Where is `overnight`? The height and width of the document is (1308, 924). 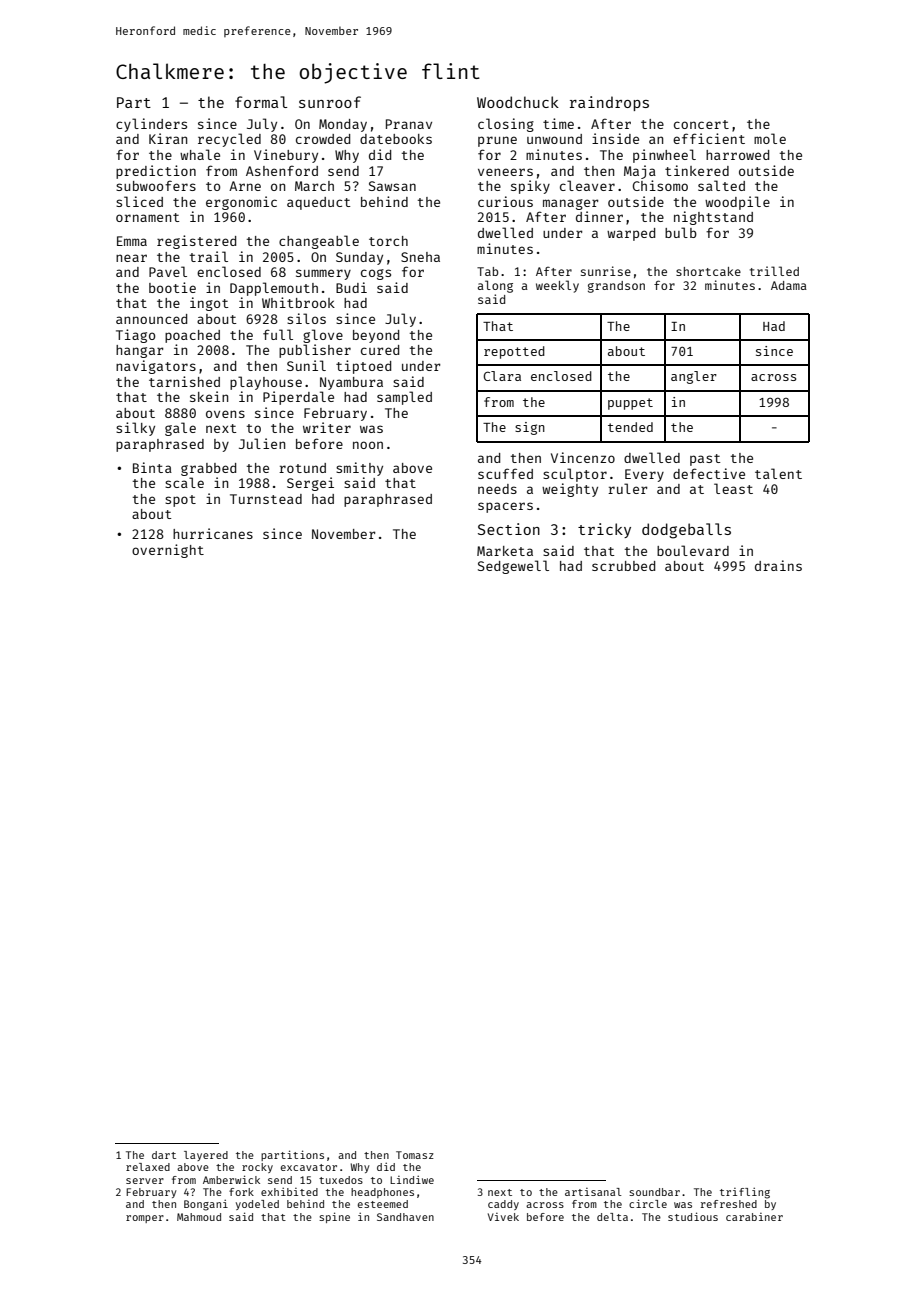
overnight is located at coordinates (168, 551).
